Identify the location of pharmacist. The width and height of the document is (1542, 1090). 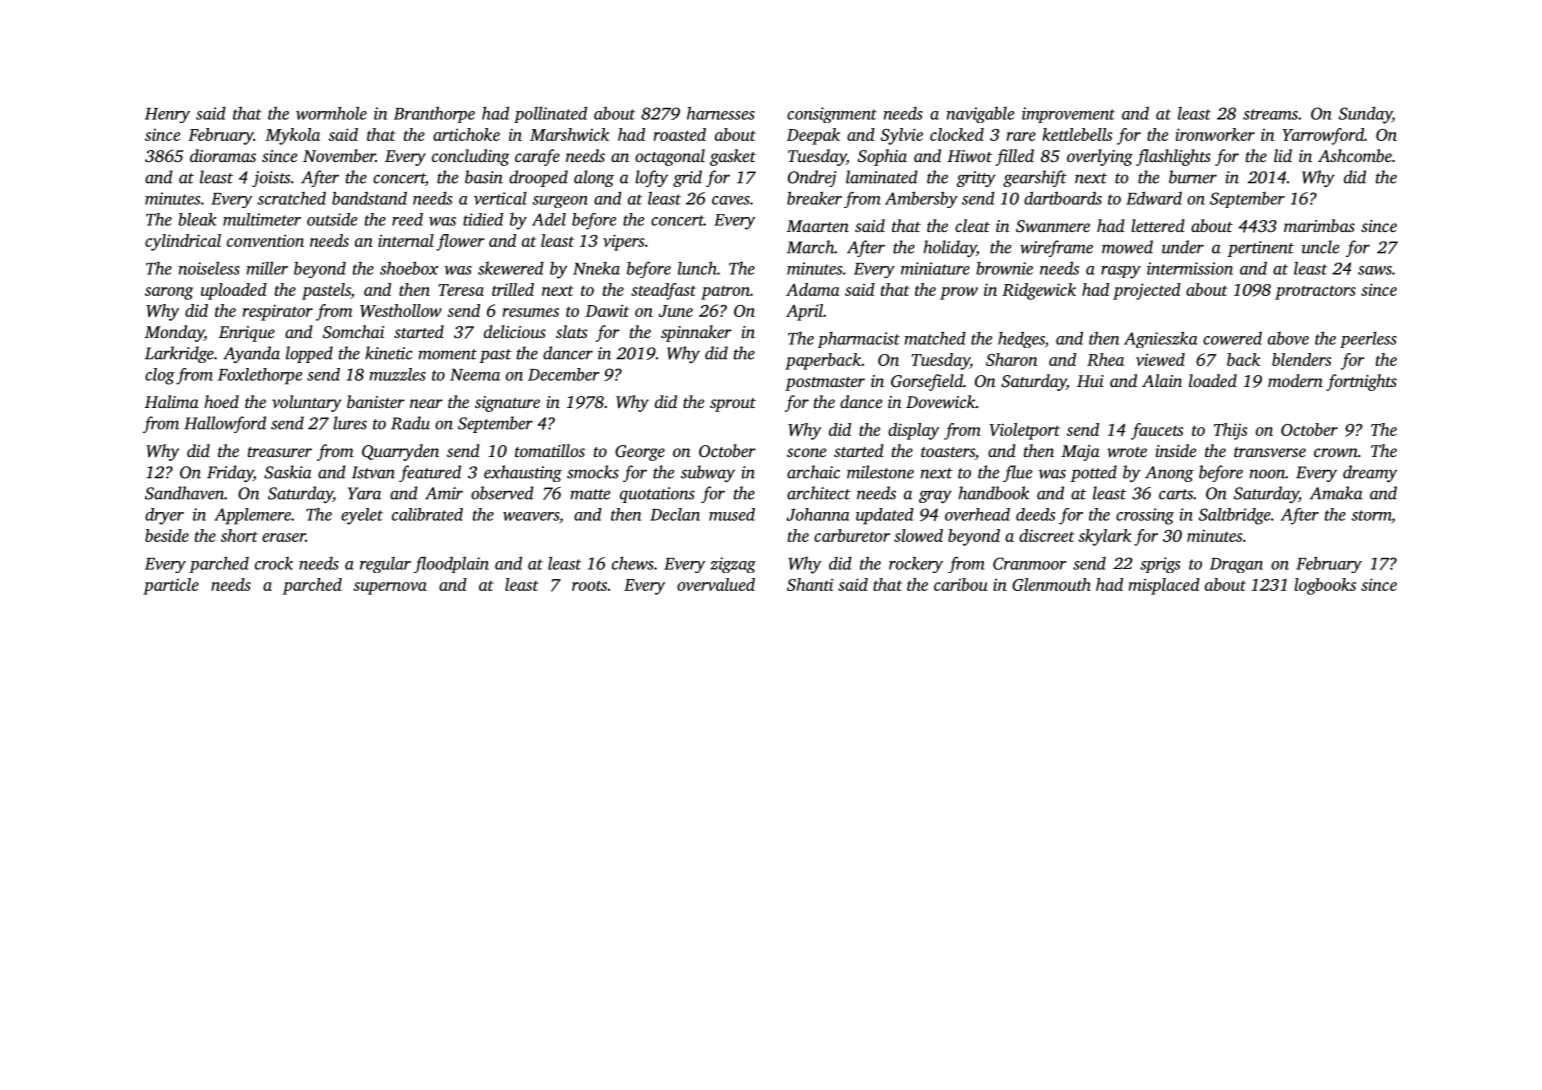
(859, 340).
